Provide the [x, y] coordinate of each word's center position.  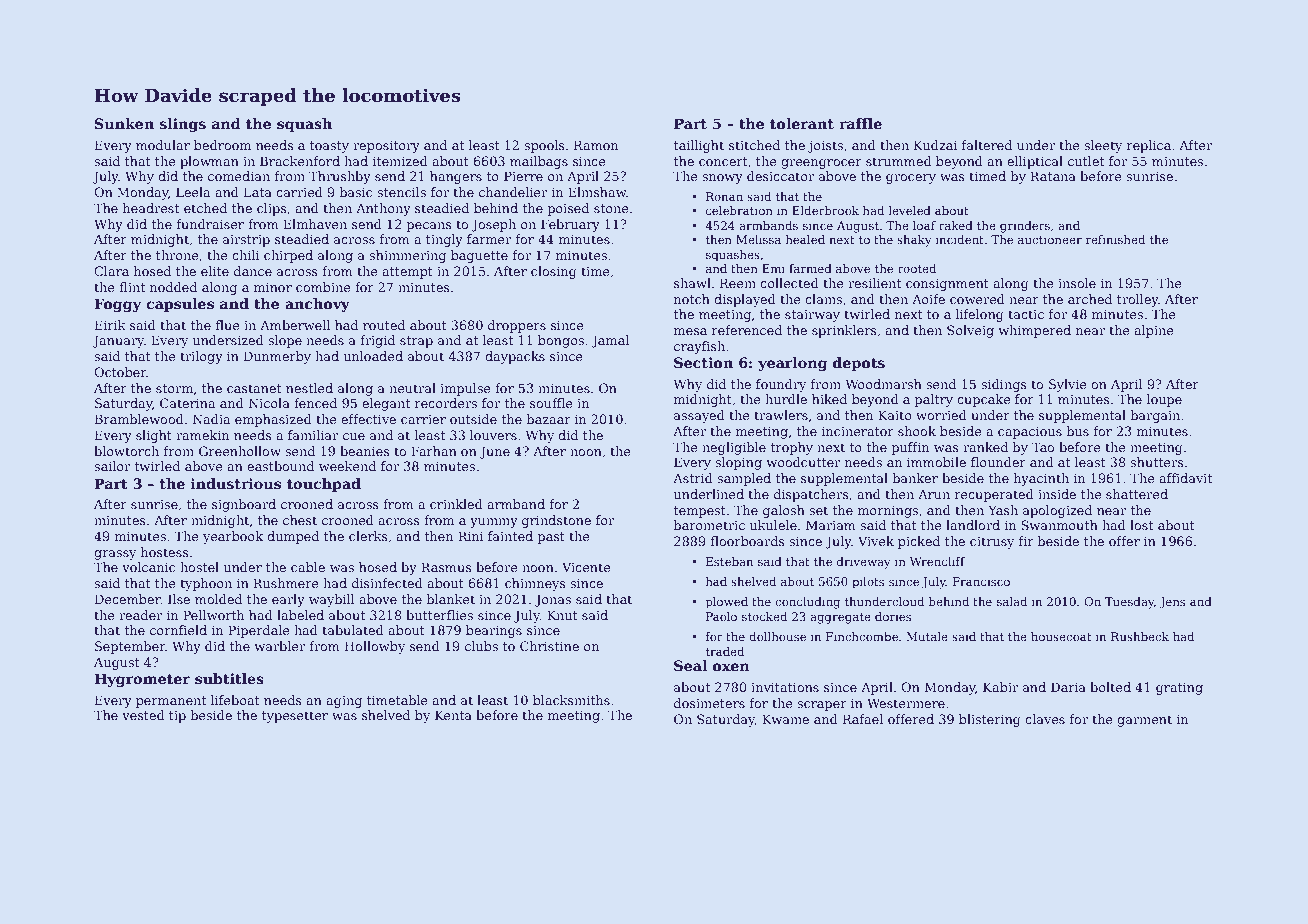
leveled [910, 210]
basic [356, 192]
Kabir [1000, 687]
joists [825, 146]
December [128, 599]
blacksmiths [571, 700]
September [130, 647]
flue [228, 325]
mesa [690, 331]
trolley [1138, 300]
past [551, 538]
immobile [936, 462]
